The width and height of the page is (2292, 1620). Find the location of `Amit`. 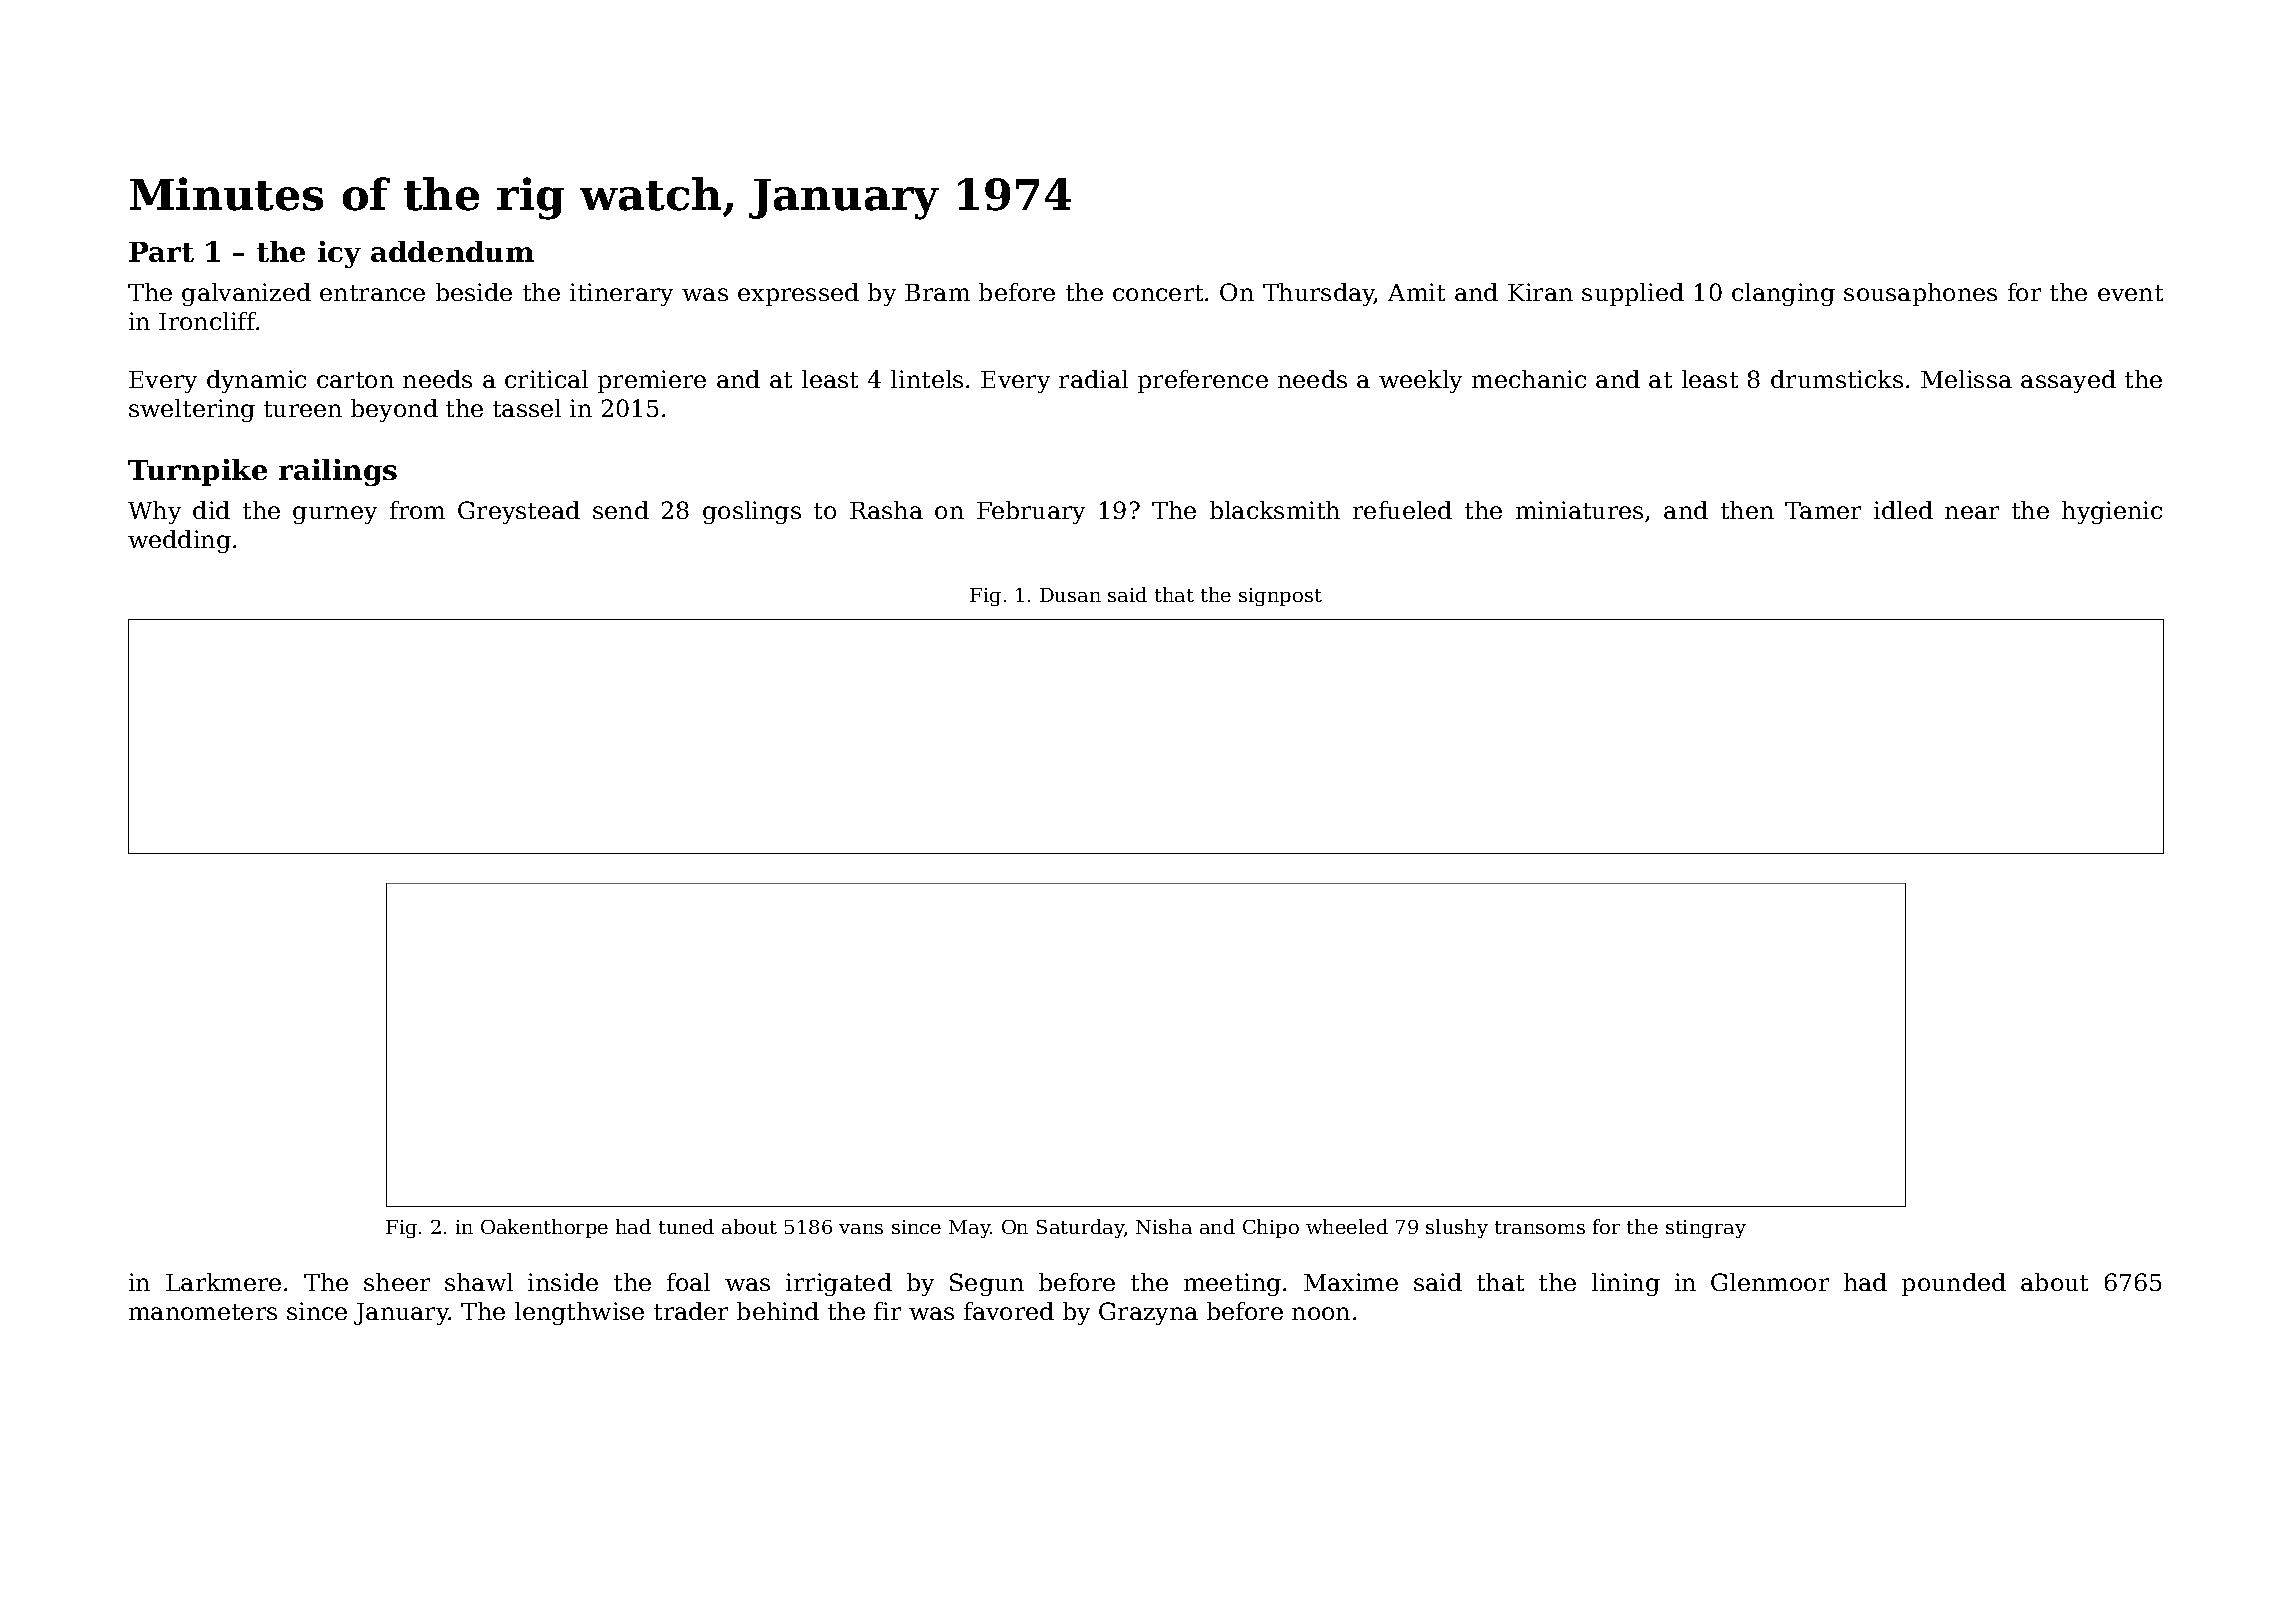

Amit is located at coordinates (1416, 292).
